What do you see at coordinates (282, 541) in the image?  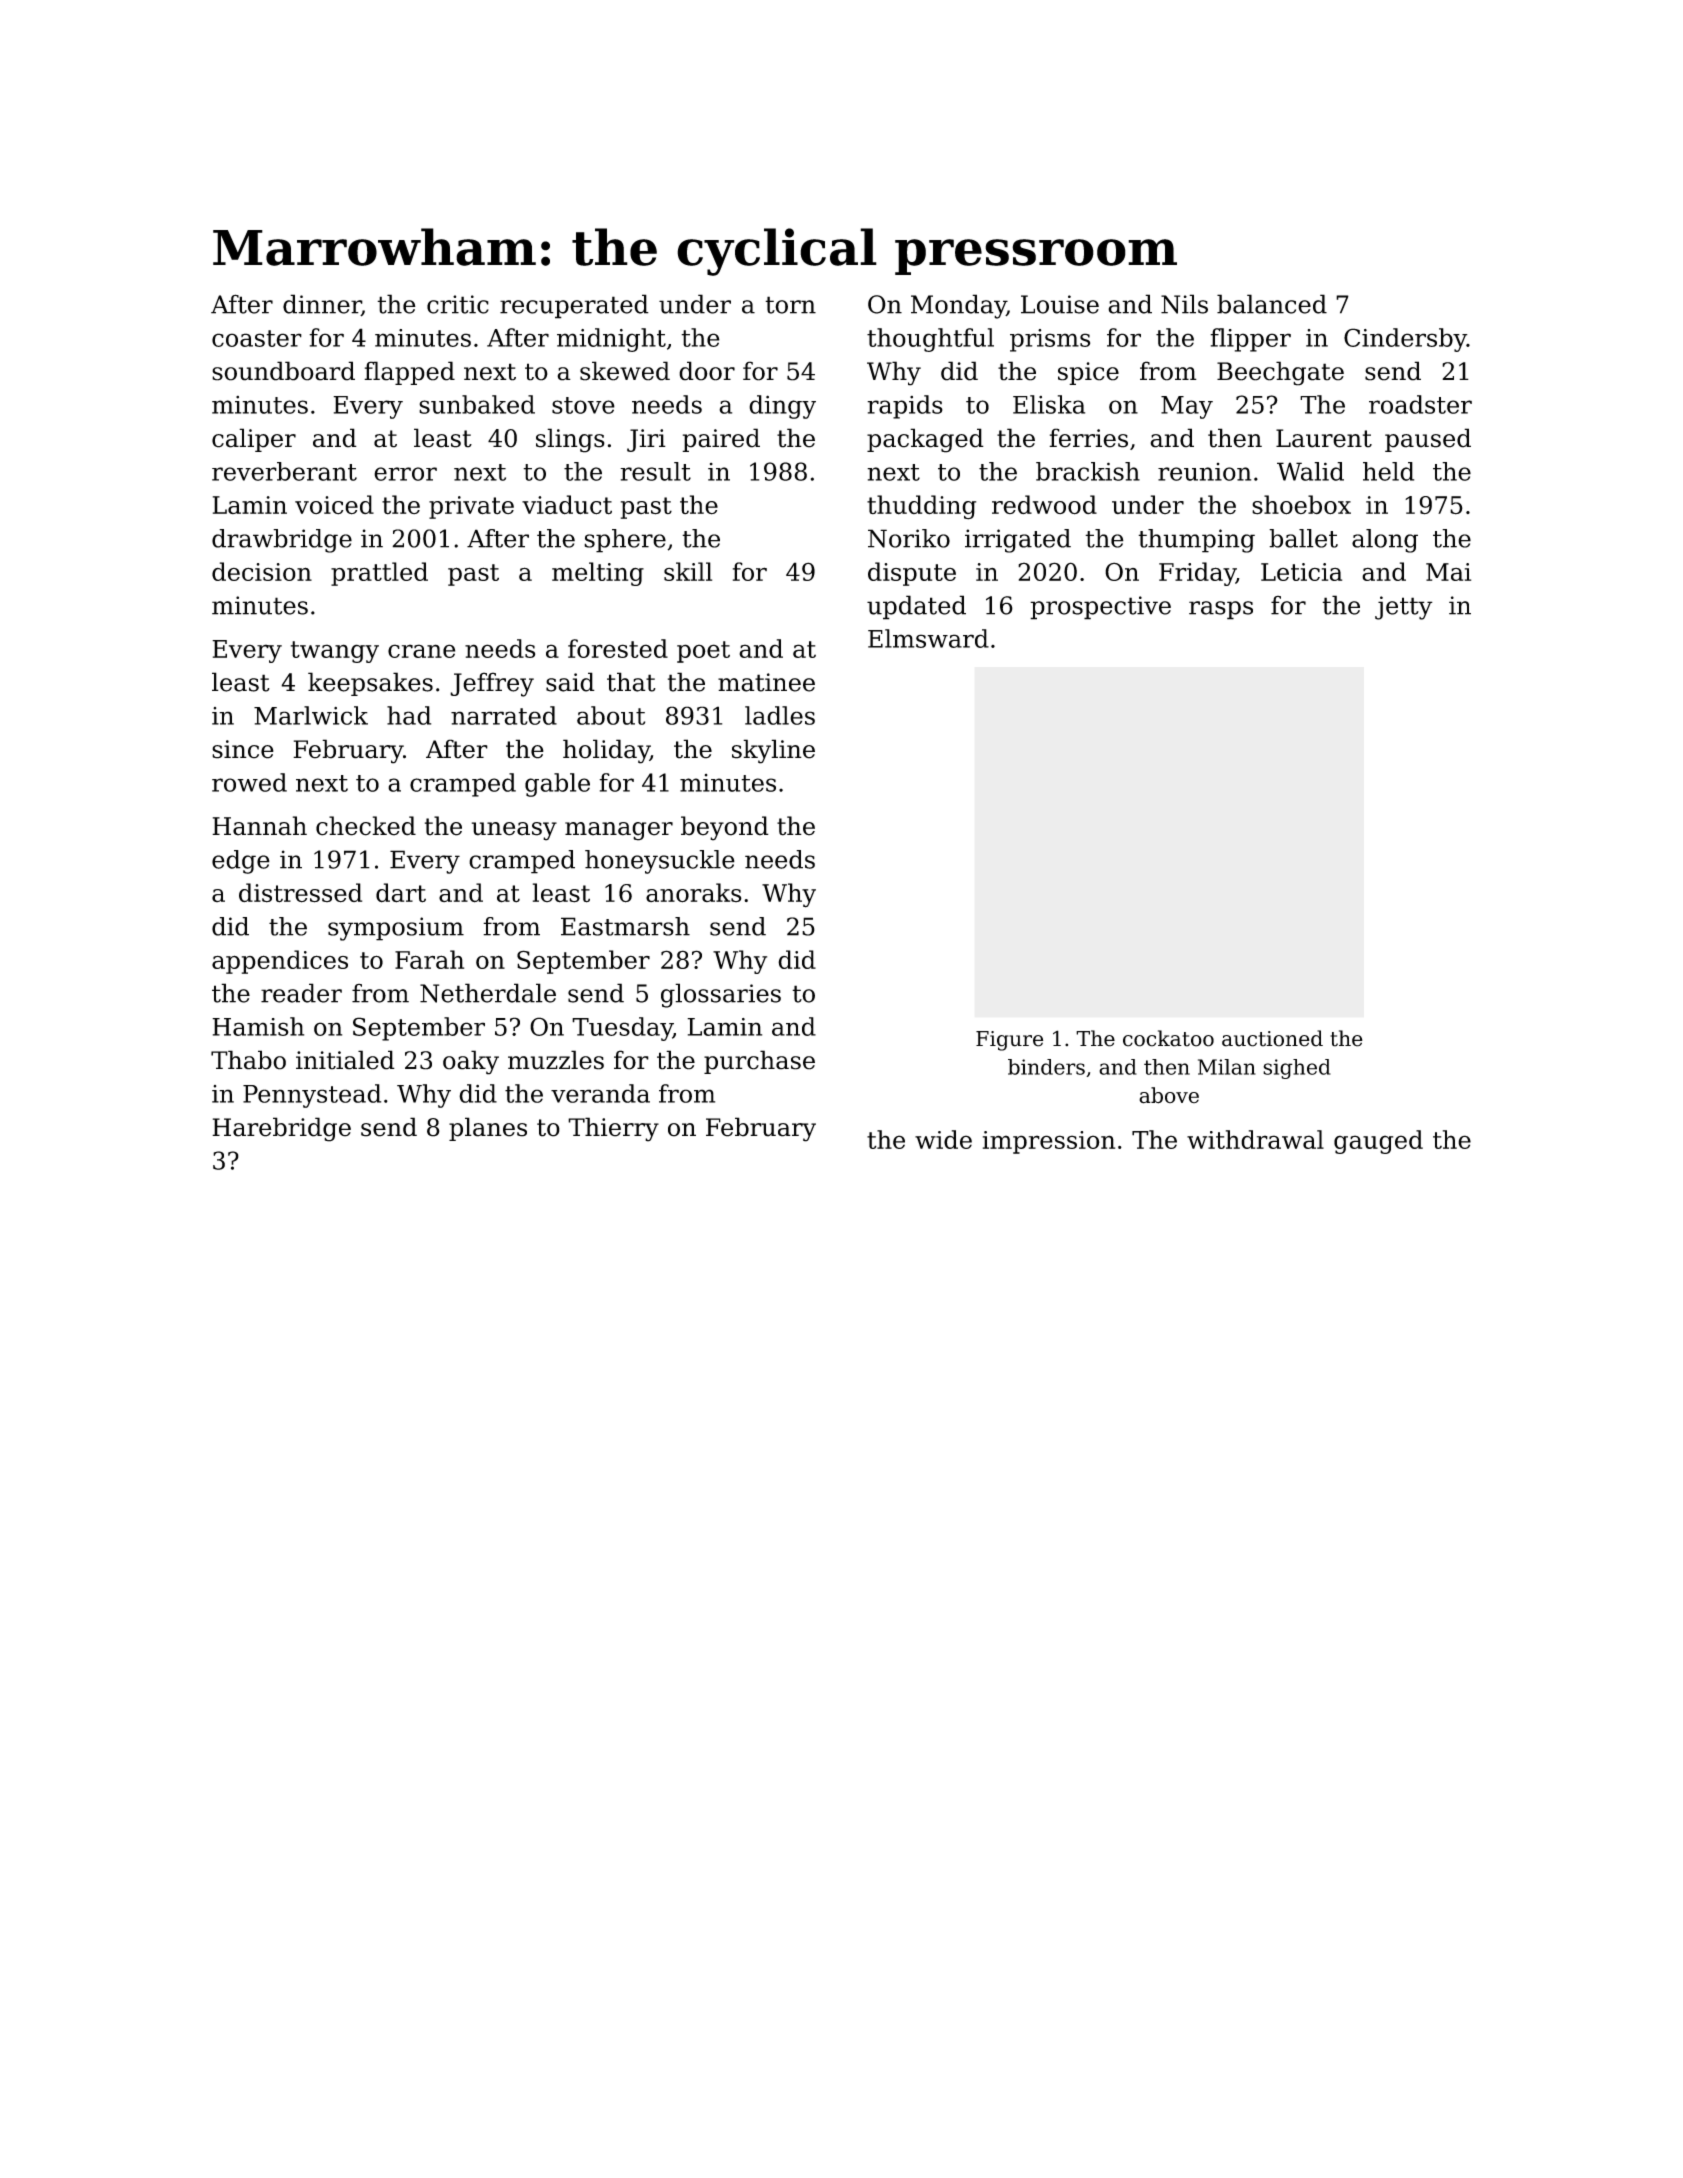 I see `drawbridge` at bounding box center [282, 541].
